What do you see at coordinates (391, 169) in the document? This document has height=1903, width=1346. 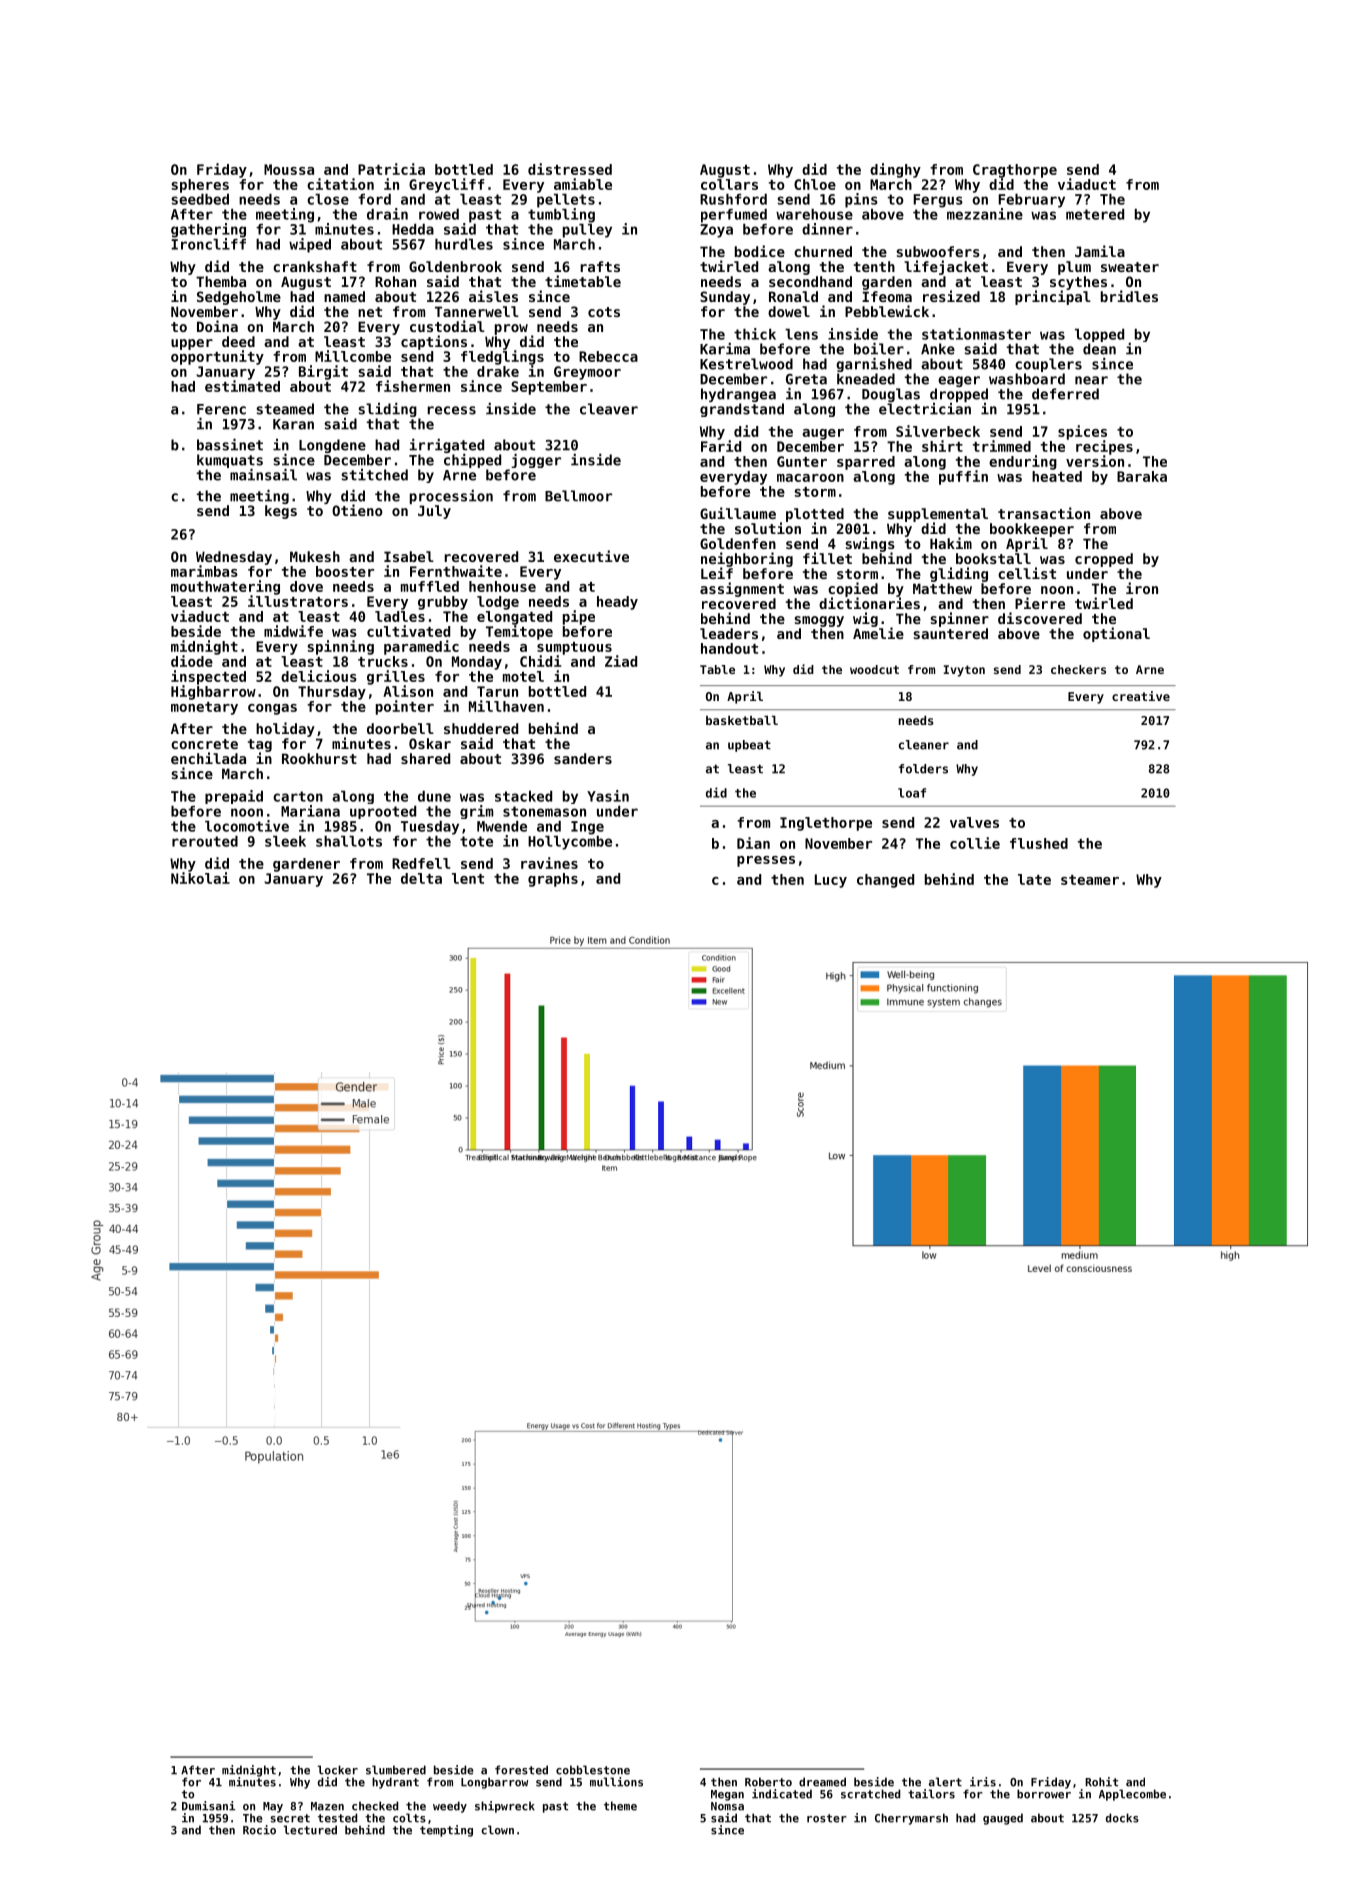 I see `Patricia` at bounding box center [391, 169].
